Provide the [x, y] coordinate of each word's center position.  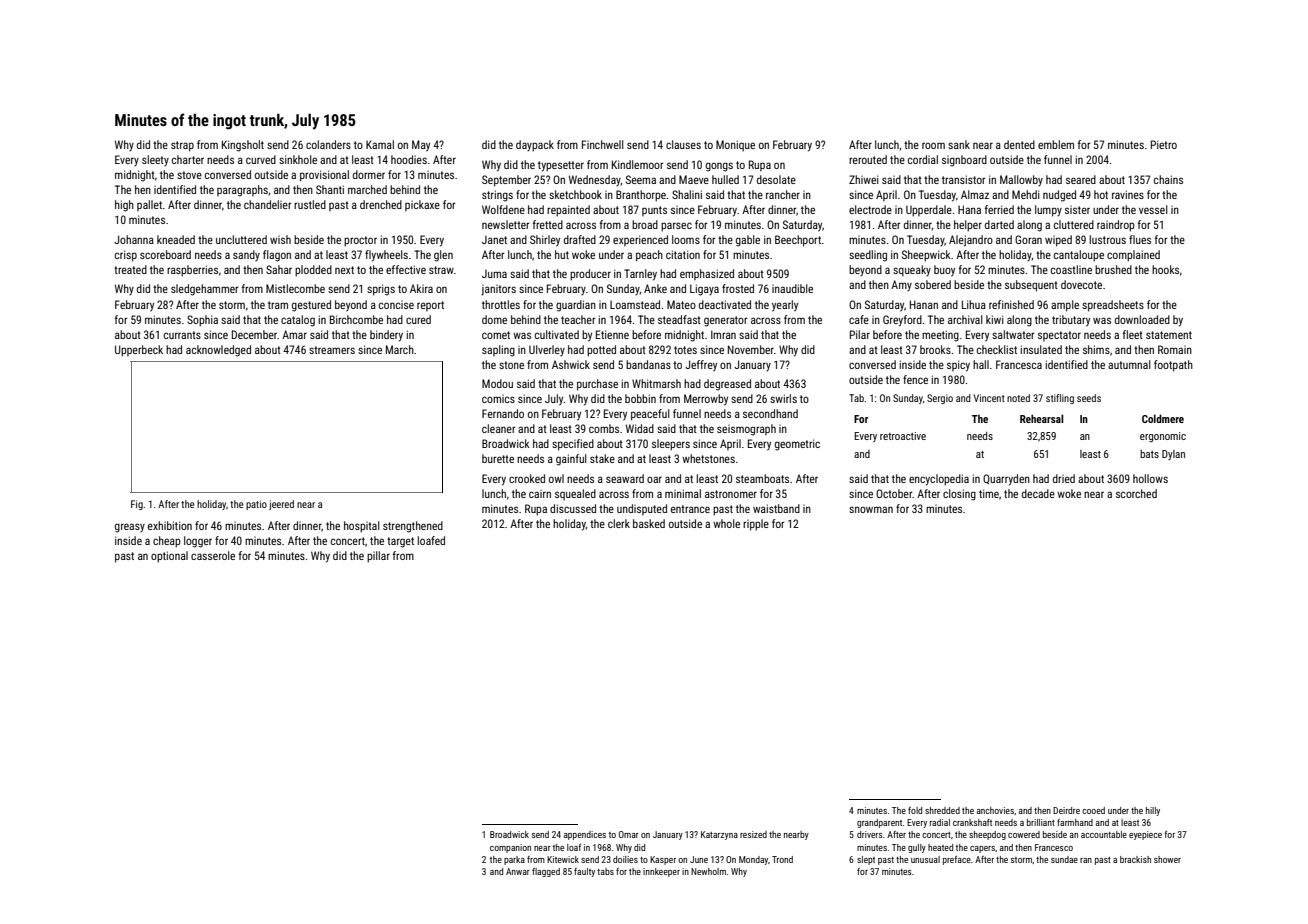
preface [957, 860]
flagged [546, 872]
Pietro [1164, 144]
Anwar [518, 871]
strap [182, 146]
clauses [683, 144]
